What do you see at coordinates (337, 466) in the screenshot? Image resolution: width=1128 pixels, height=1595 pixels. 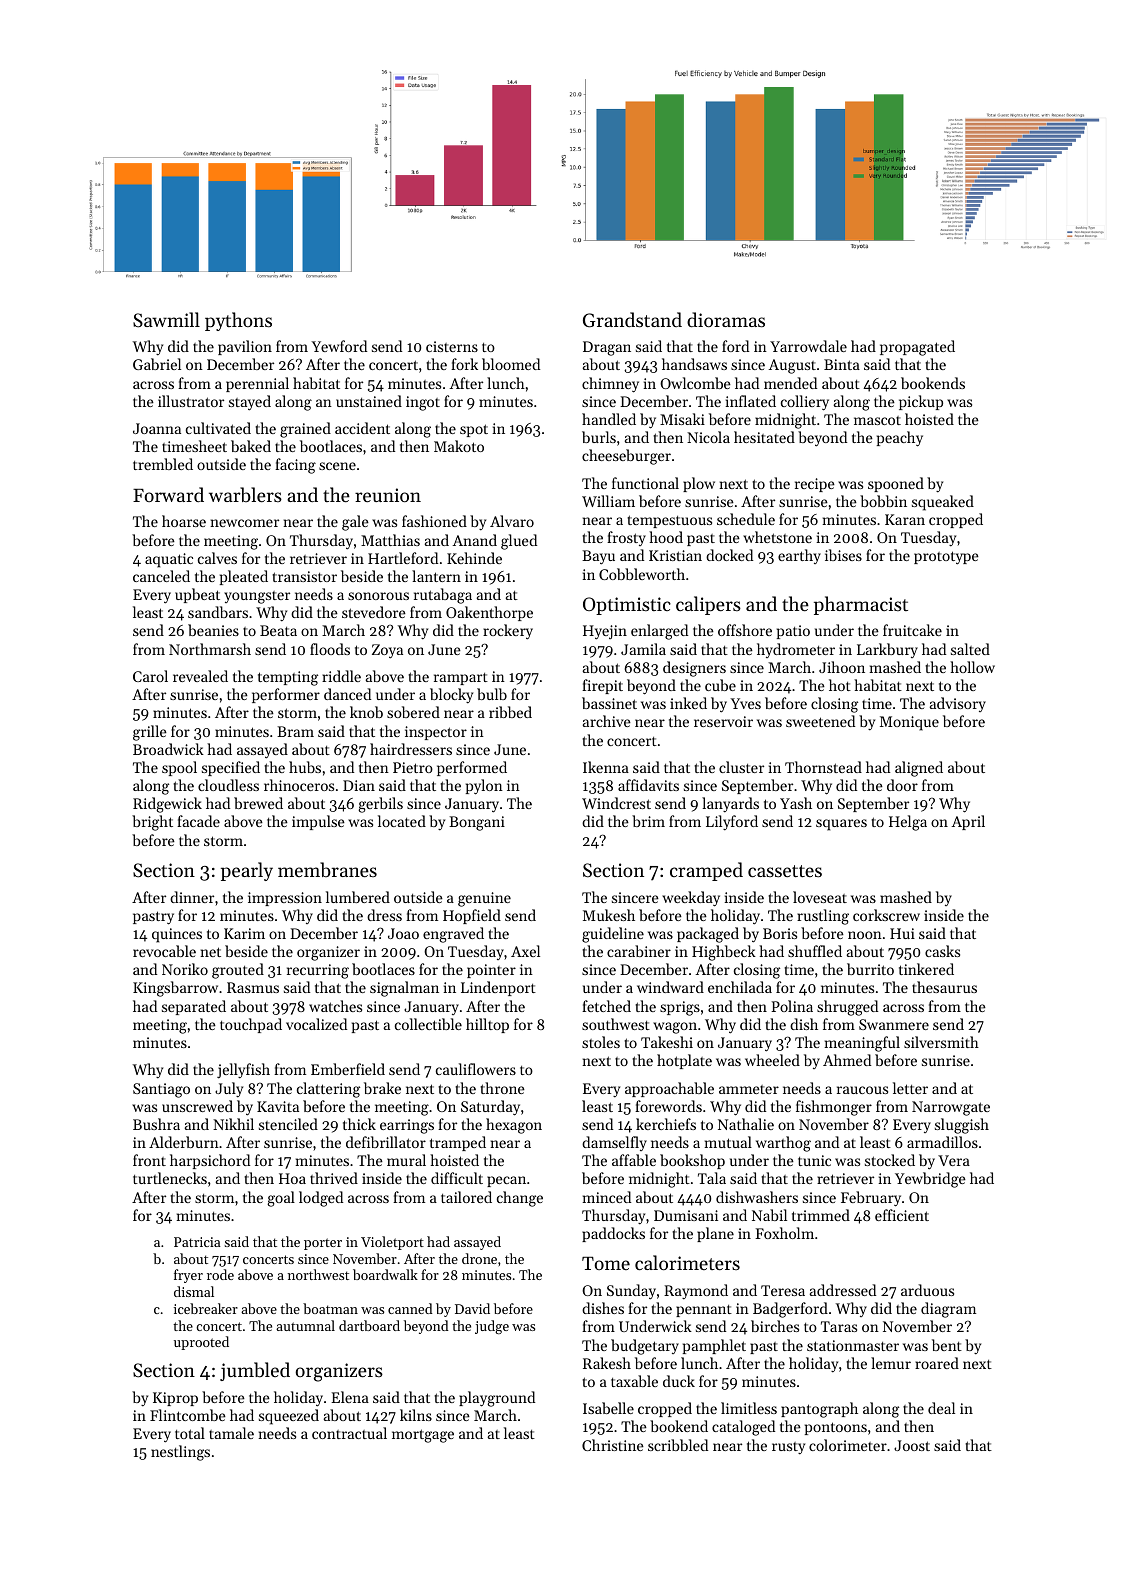 I see `scene` at bounding box center [337, 466].
